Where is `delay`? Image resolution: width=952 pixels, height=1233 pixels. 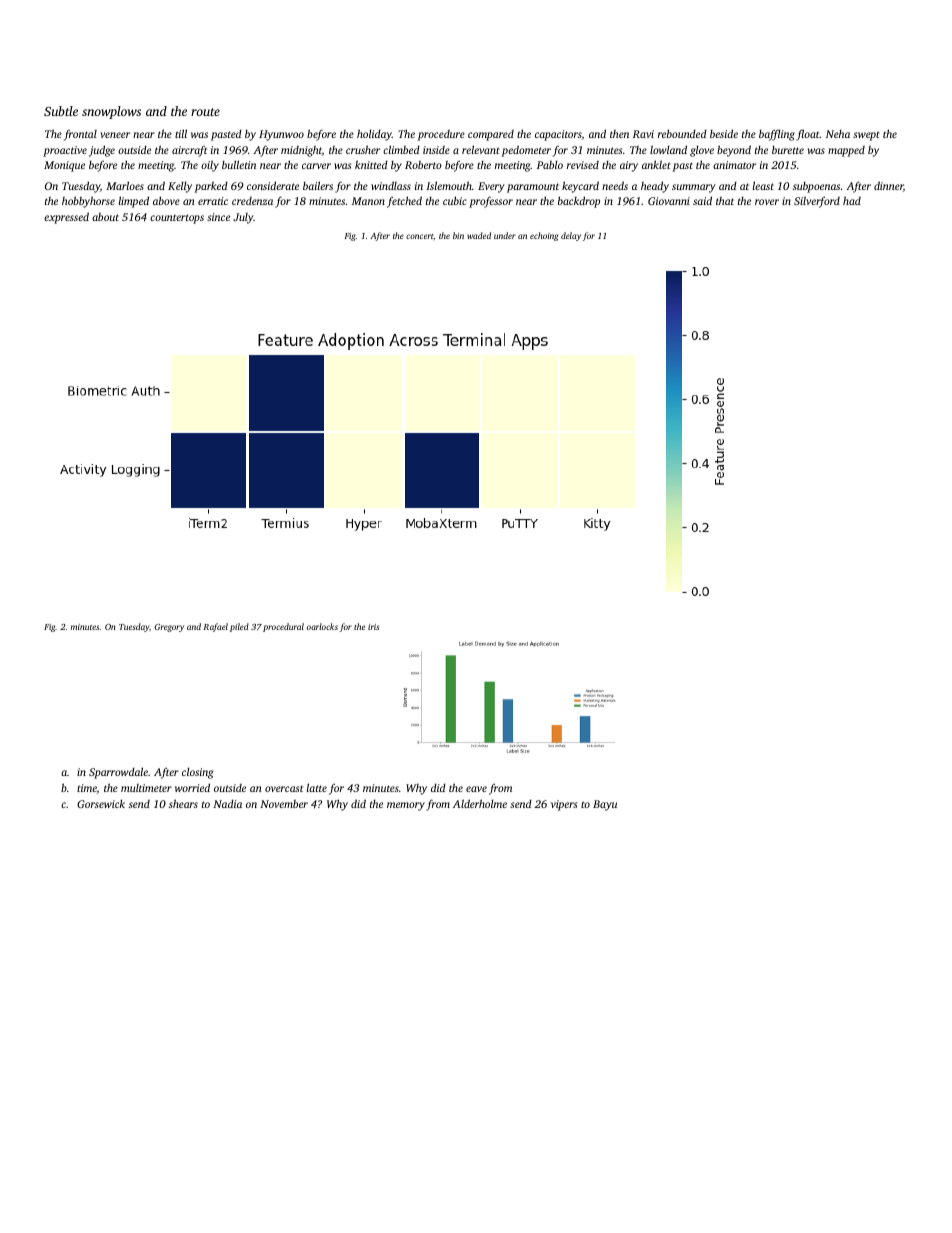
delay is located at coordinates (571, 236).
